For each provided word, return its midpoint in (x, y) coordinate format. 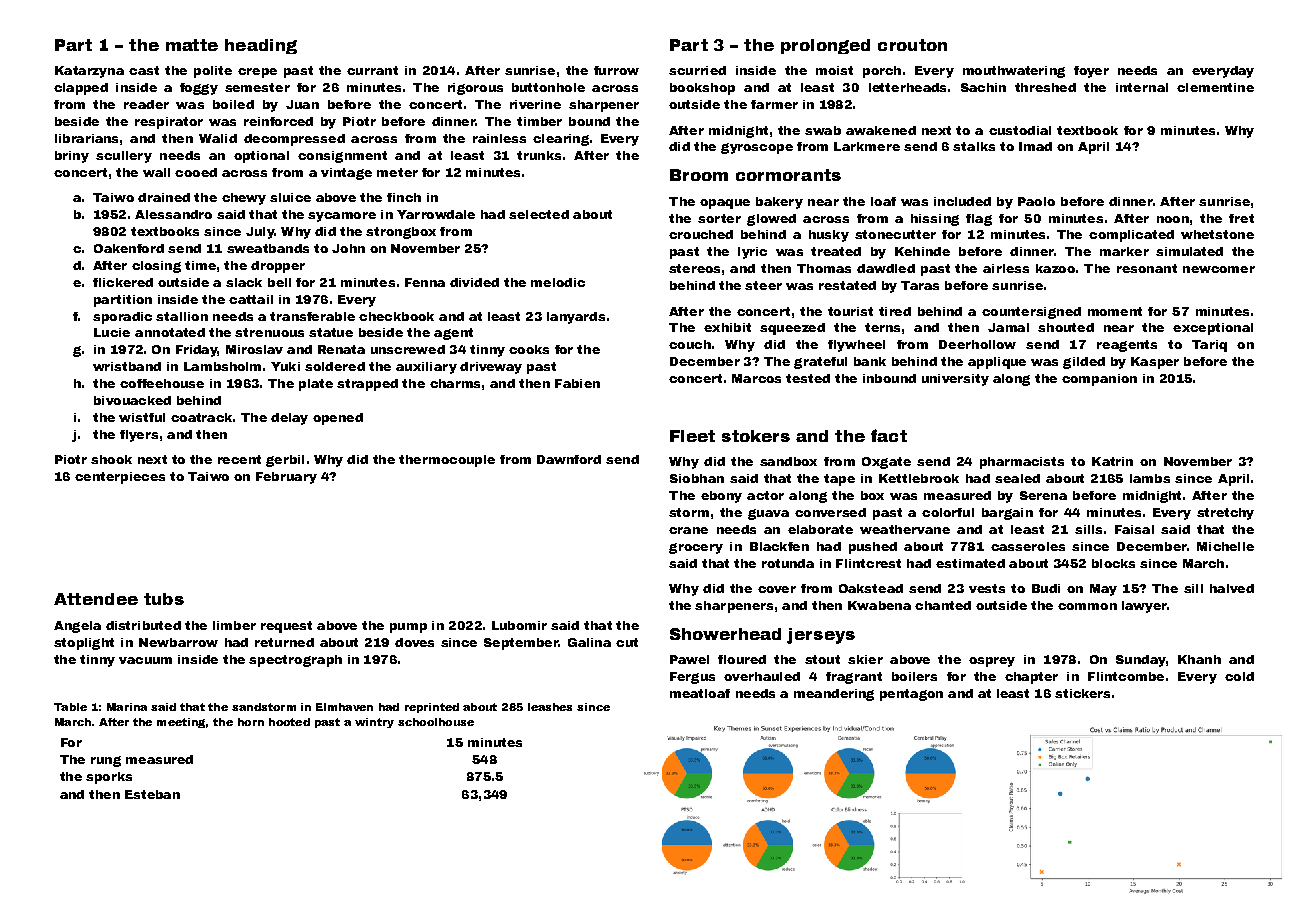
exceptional (1213, 329)
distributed (143, 625)
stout (822, 659)
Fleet (692, 436)
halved (1232, 588)
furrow (616, 70)
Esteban (152, 794)
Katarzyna (89, 72)
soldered (335, 366)
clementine (1215, 87)
